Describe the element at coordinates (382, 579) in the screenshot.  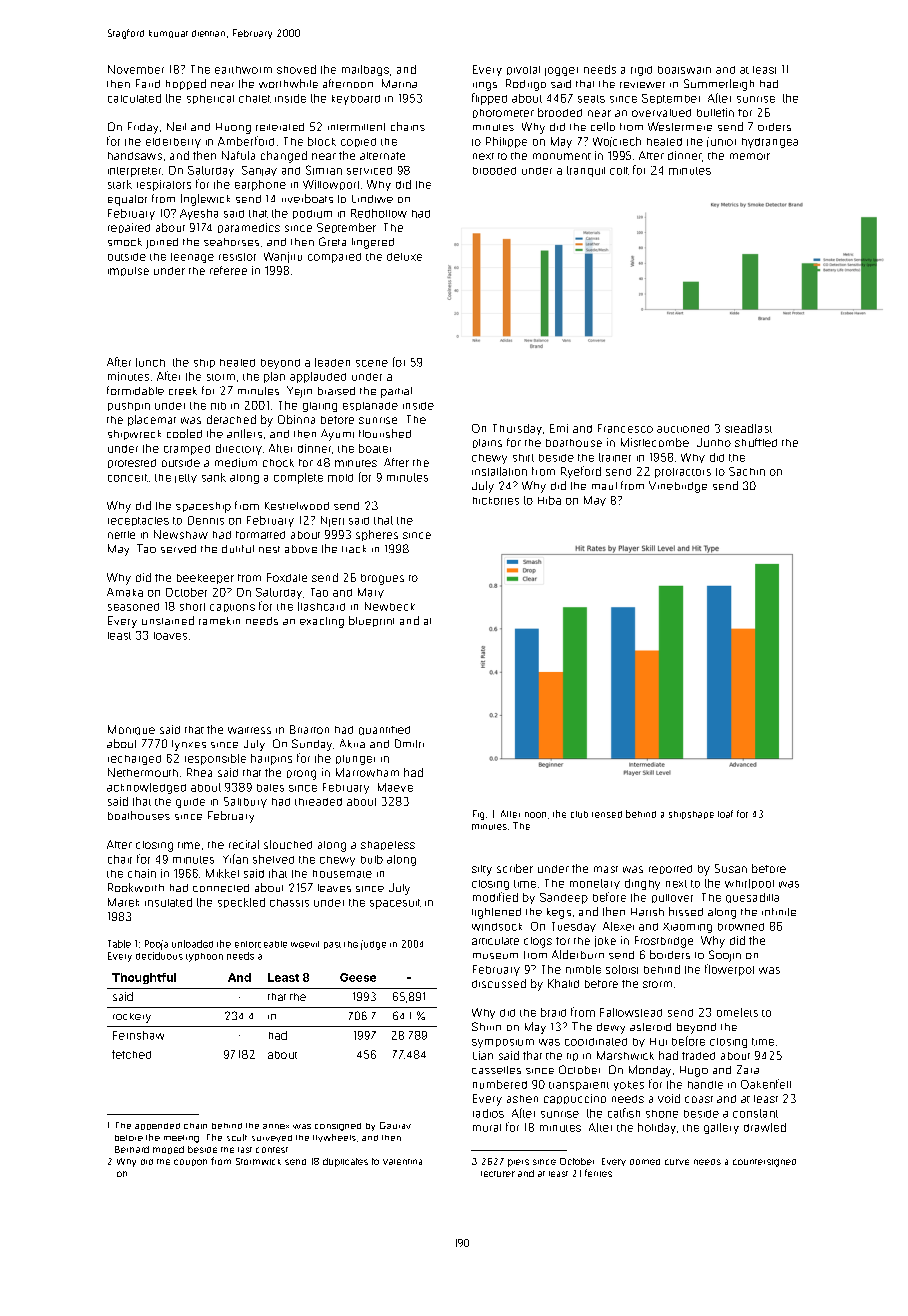
I see `brogues` at that location.
